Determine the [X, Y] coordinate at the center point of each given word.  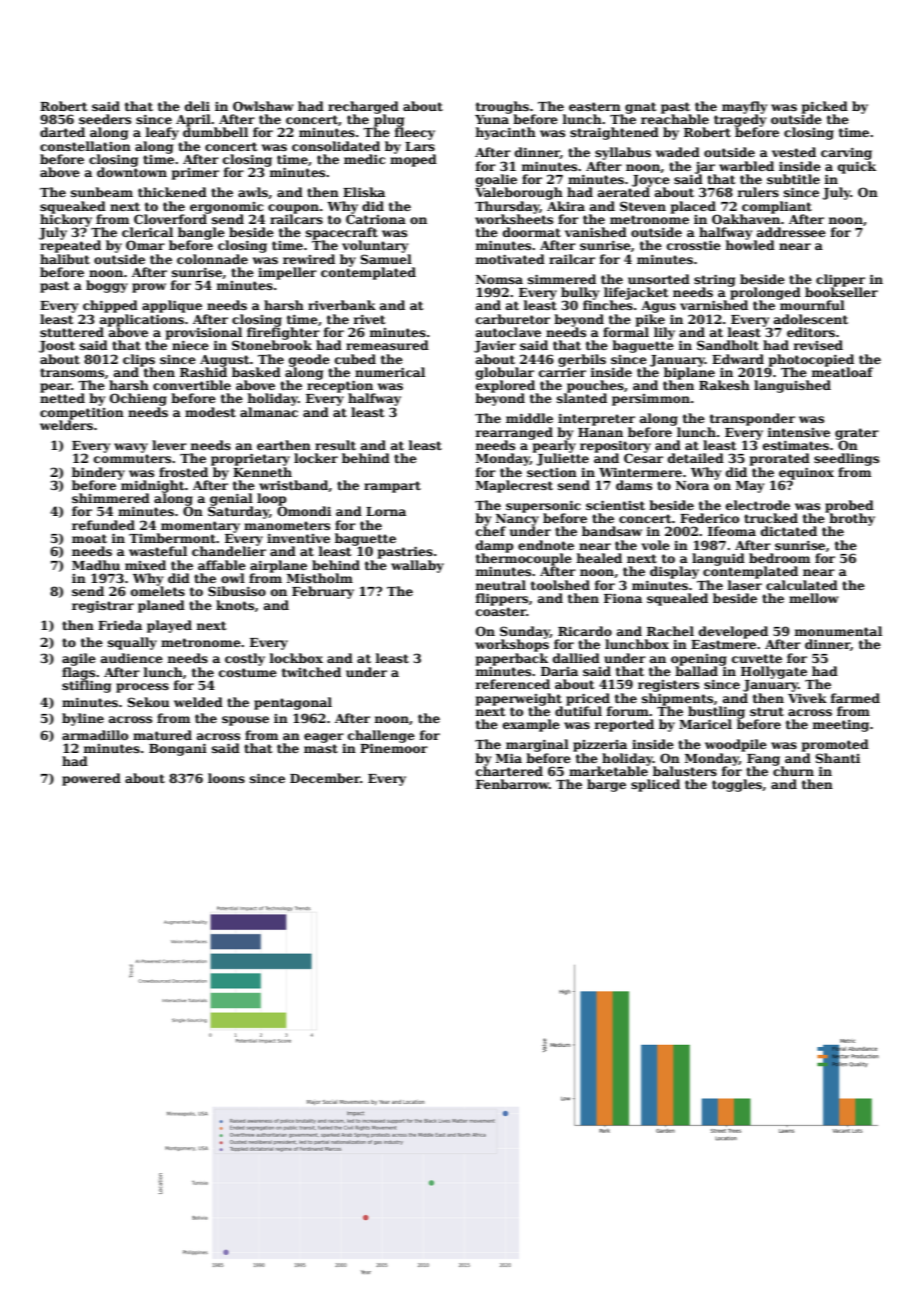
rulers [758, 192]
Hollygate [774, 672]
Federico [709, 518]
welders [66, 425]
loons [226, 778]
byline [83, 719]
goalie [496, 180]
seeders [105, 119]
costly [245, 659]
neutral [500, 585]
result [335, 445]
